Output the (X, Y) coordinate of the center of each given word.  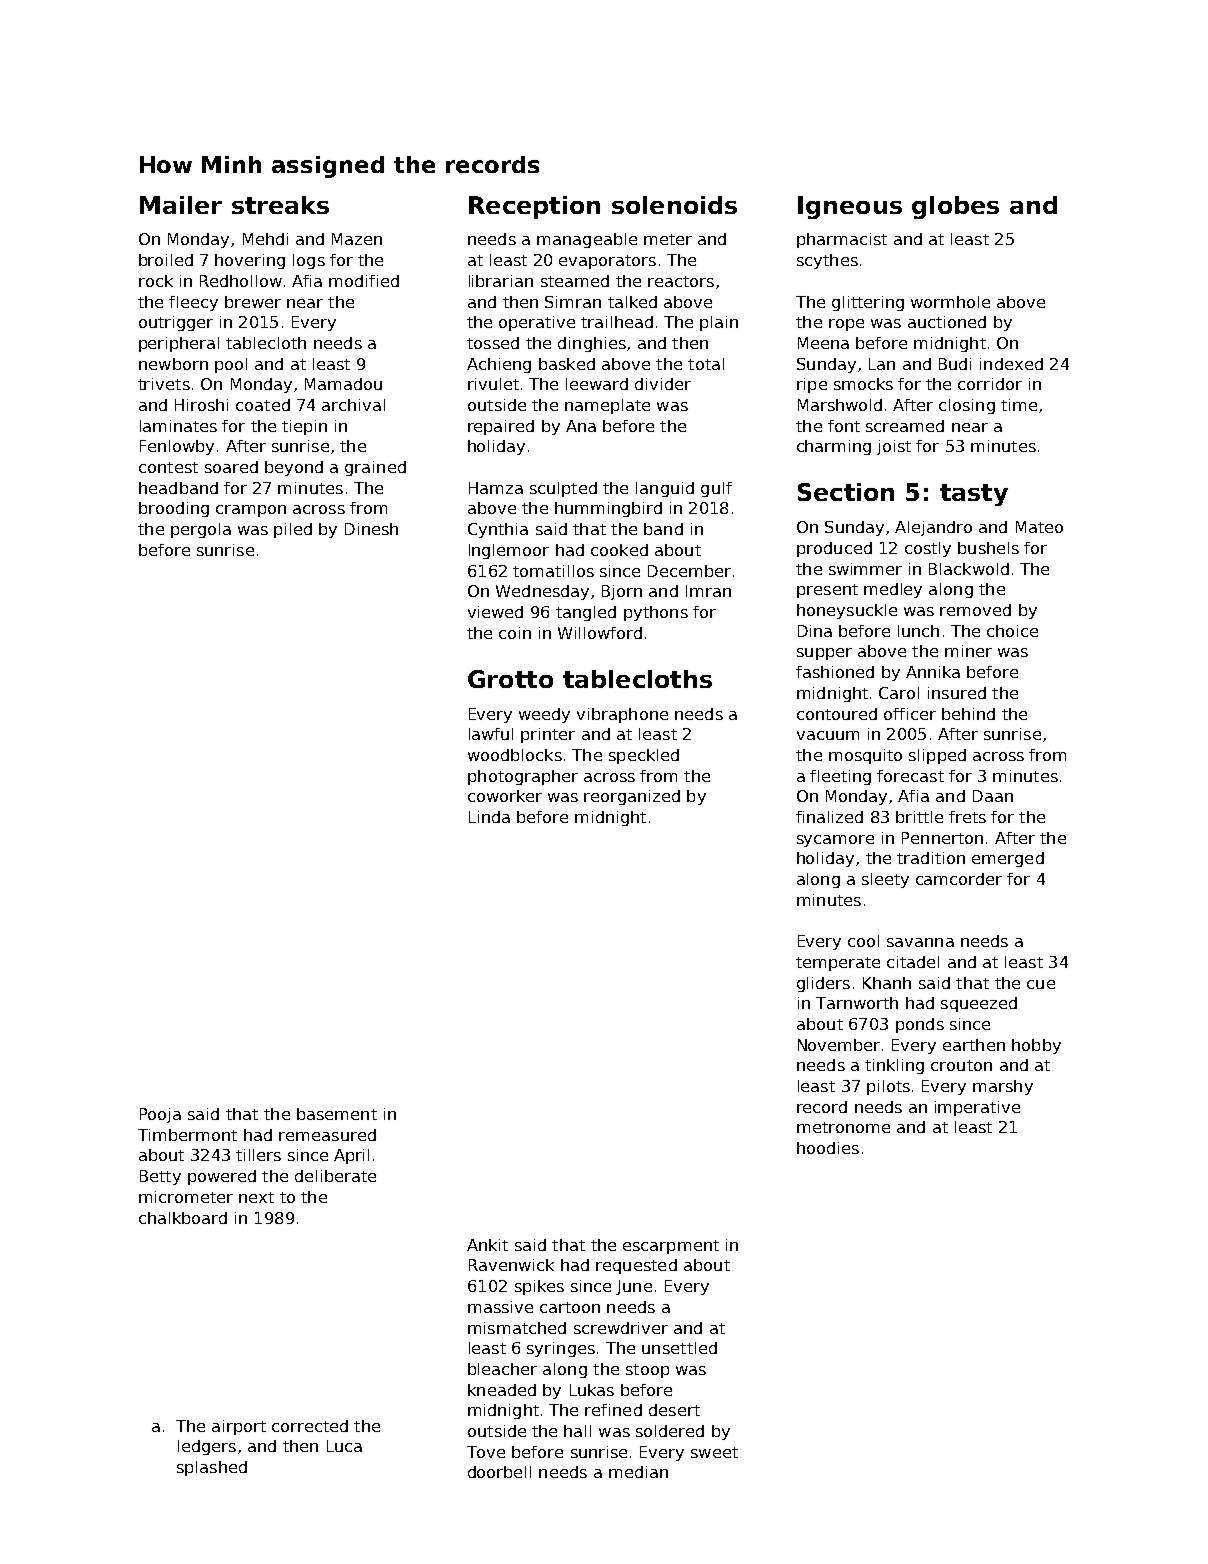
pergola (201, 530)
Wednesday (542, 592)
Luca (344, 1446)
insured (957, 693)
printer (548, 735)
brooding (174, 509)
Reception (534, 207)
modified (364, 281)
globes (955, 207)
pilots (888, 1087)
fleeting (840, 777)
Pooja (160, 1115)
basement (337, 1114)
